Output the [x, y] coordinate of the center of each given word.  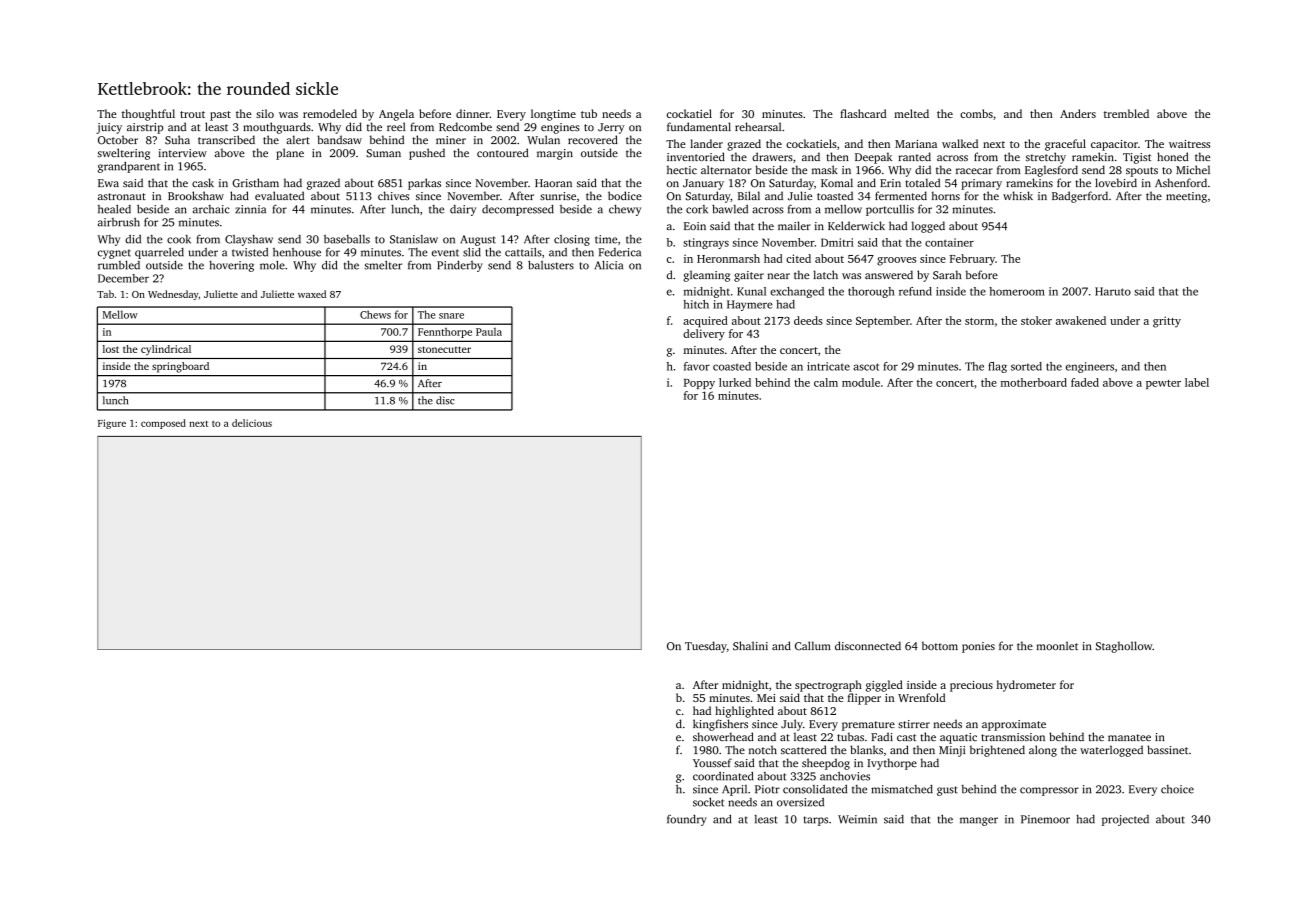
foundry [687, 820]
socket [708, 802]
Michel [1193, 169]
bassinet [1167, 749]
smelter [383, 265]
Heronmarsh [728, 258]
